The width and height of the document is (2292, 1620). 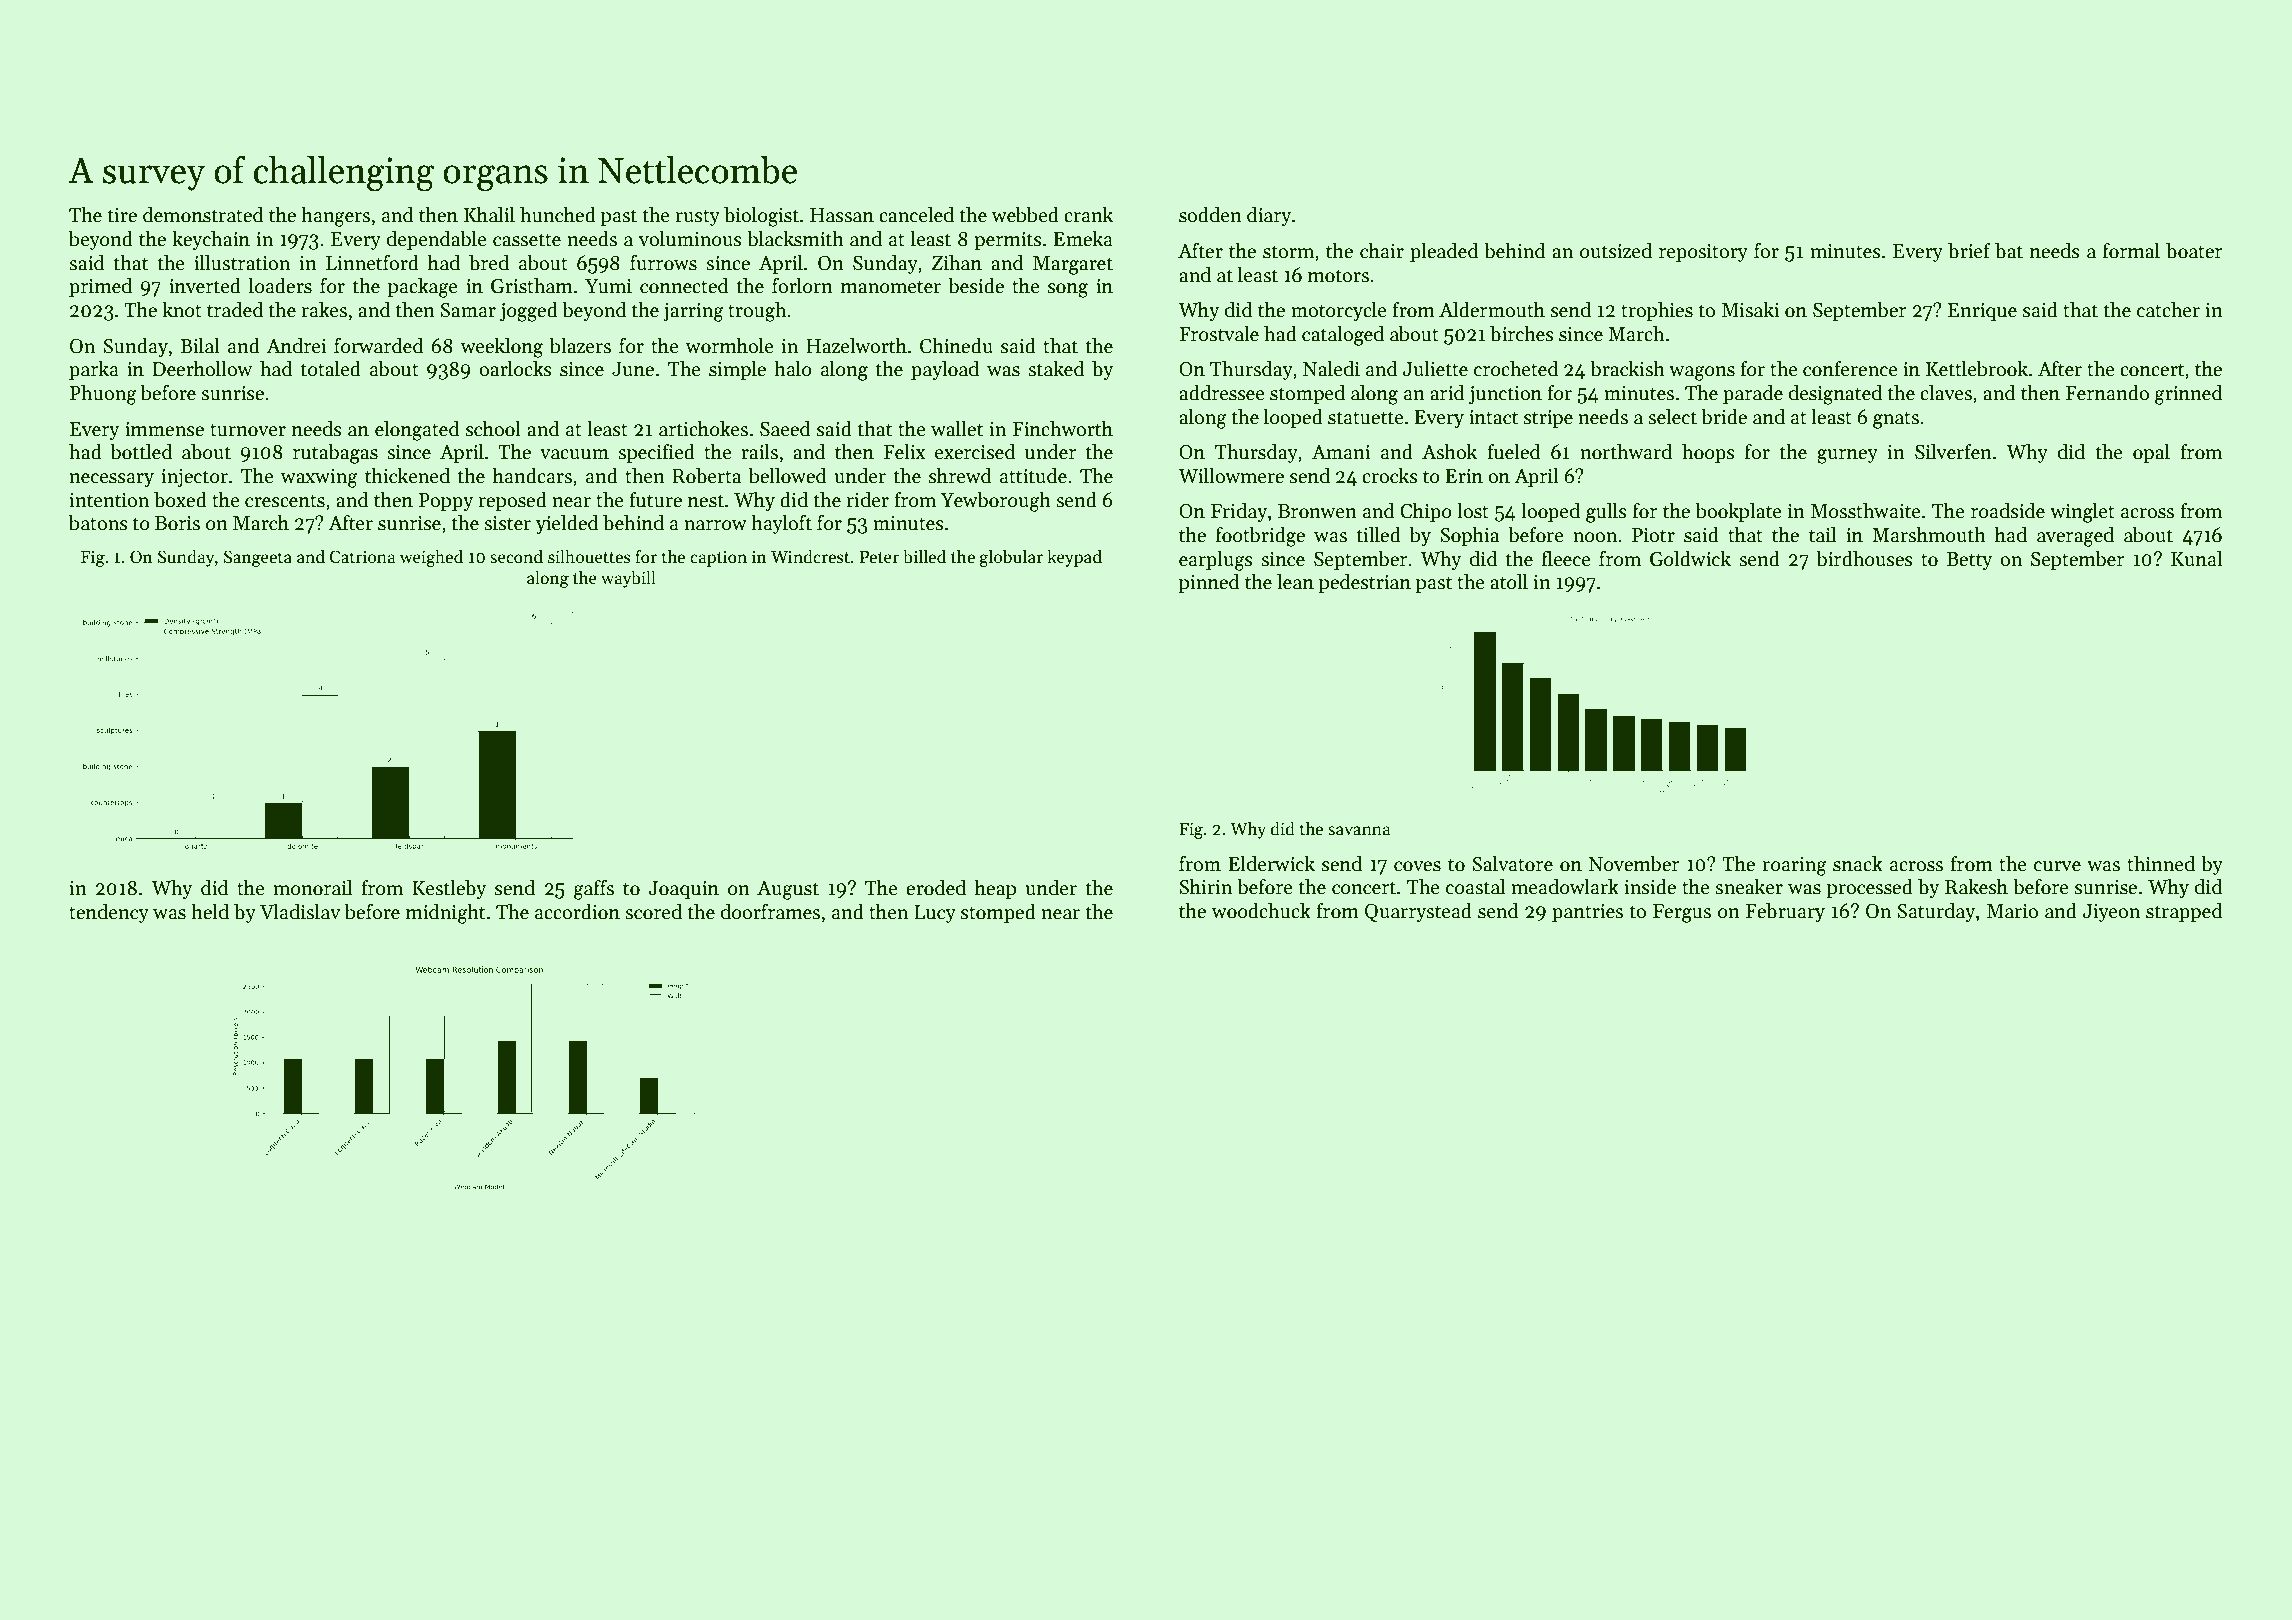 What do you see at coordinates (258, 558) in the document?
I see `Sangeeta` at bounding box center [258, 558].
